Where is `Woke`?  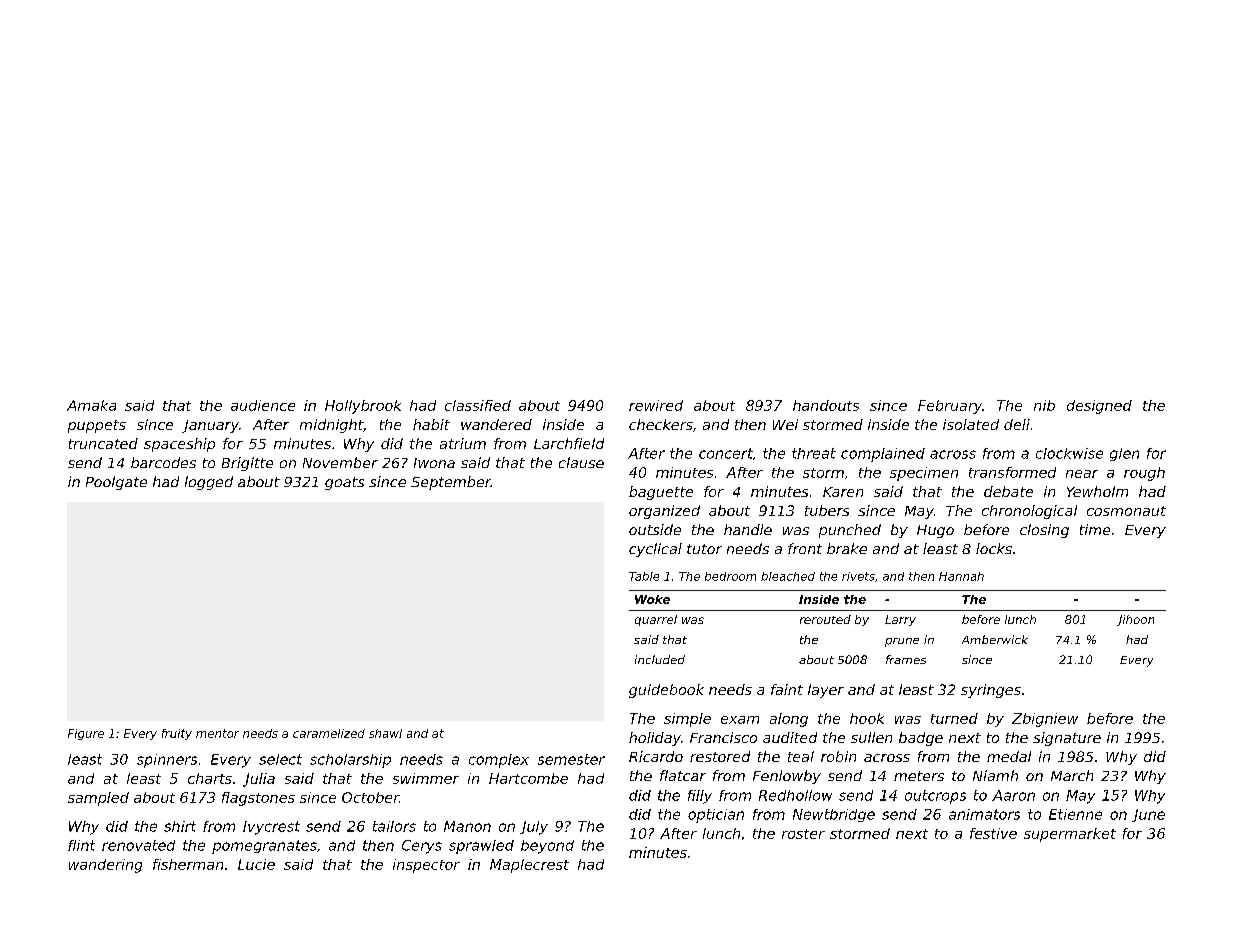
Woke is located at coordinates (652, 599).
